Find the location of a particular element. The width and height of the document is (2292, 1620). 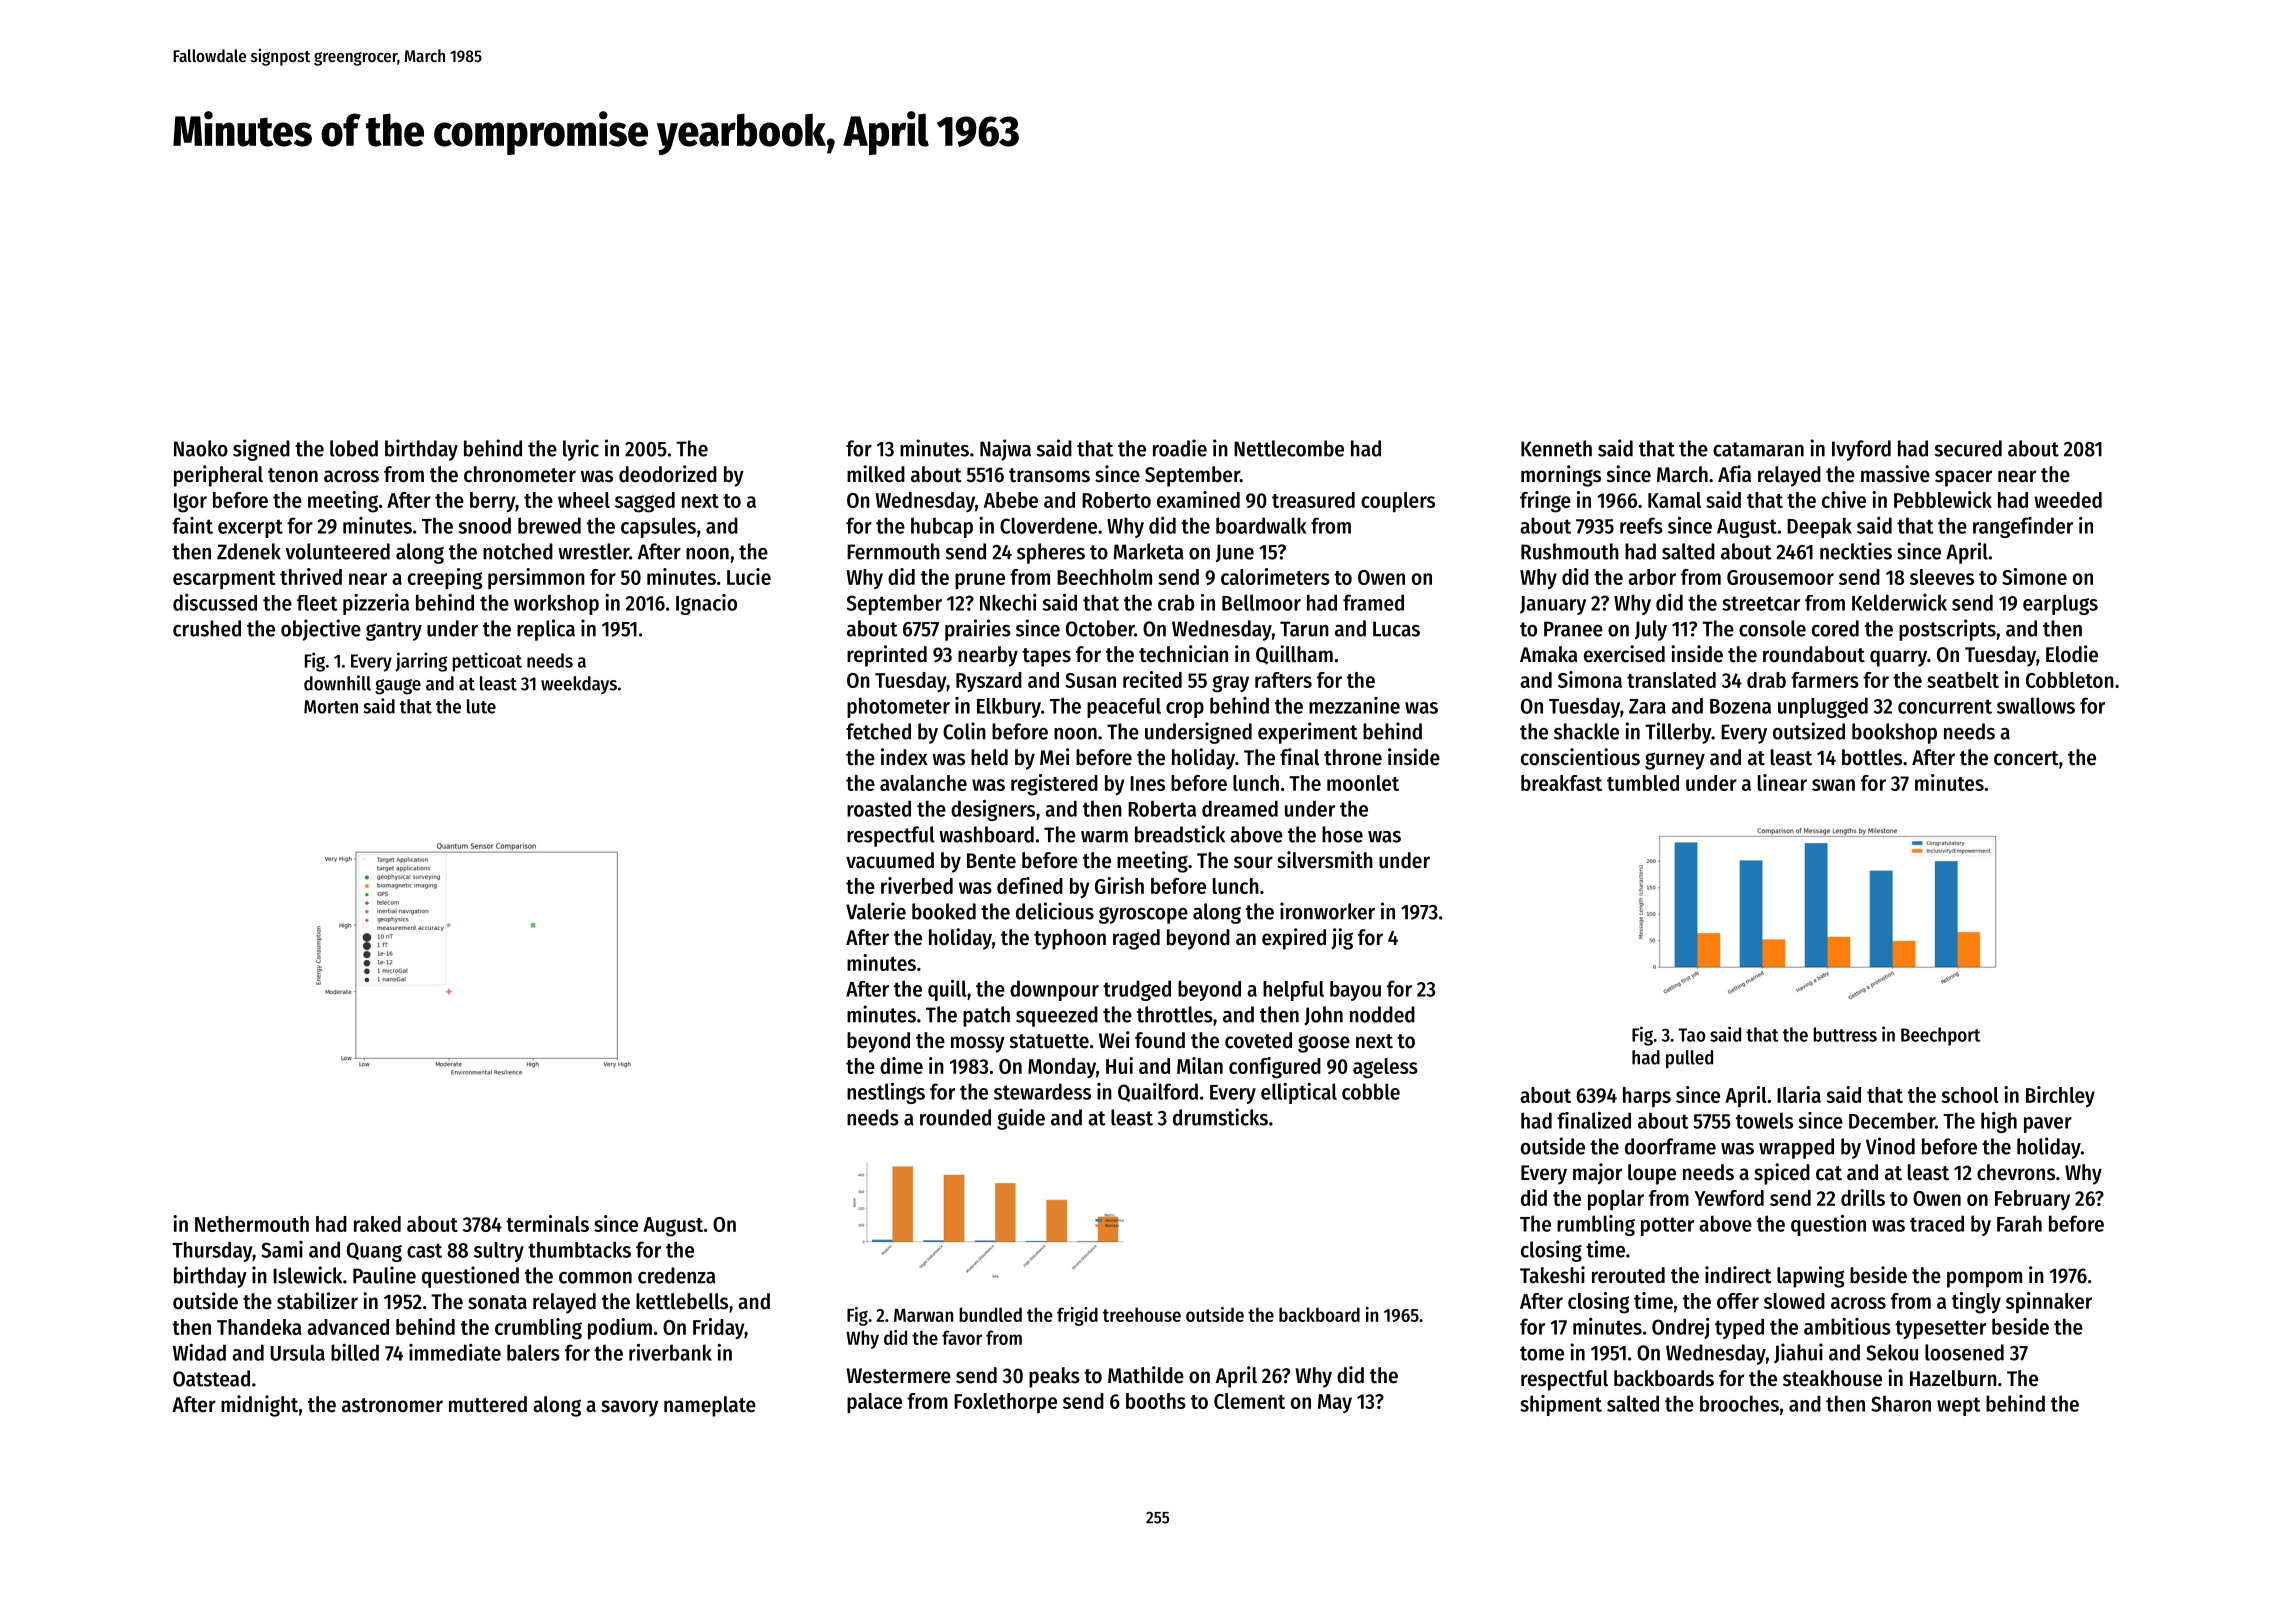

experiment is located at coordinates (1308, 733).
